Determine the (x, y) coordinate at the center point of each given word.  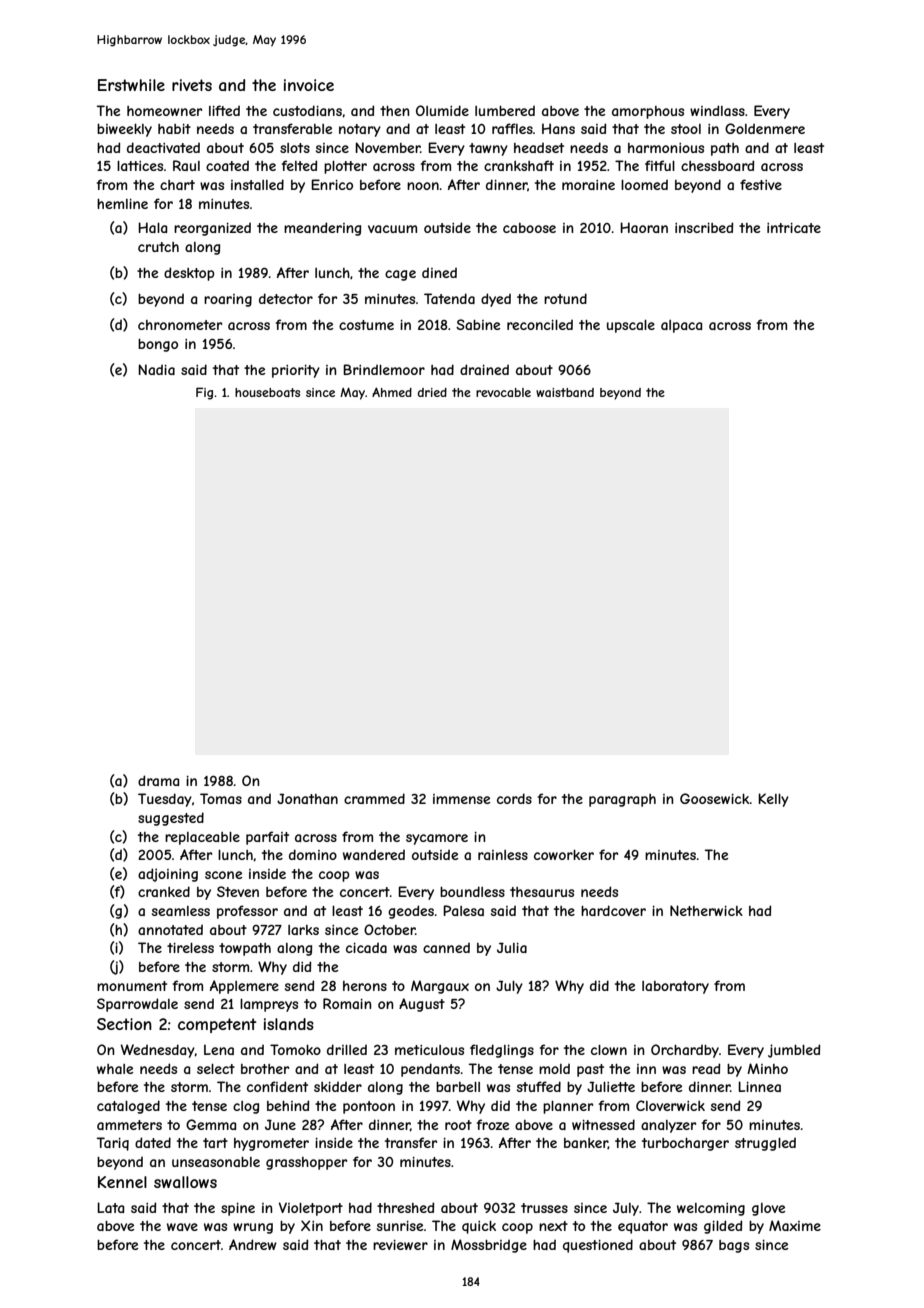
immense (461, 799)
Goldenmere (765, 128)
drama (158, 780)
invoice (309, 85)
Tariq (112, 1144)
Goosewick (715, 798)
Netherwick (706, 910)
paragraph (622, 800)
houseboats (267, 392)
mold (554, 1069)
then (395, 111)
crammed (374, 798)
